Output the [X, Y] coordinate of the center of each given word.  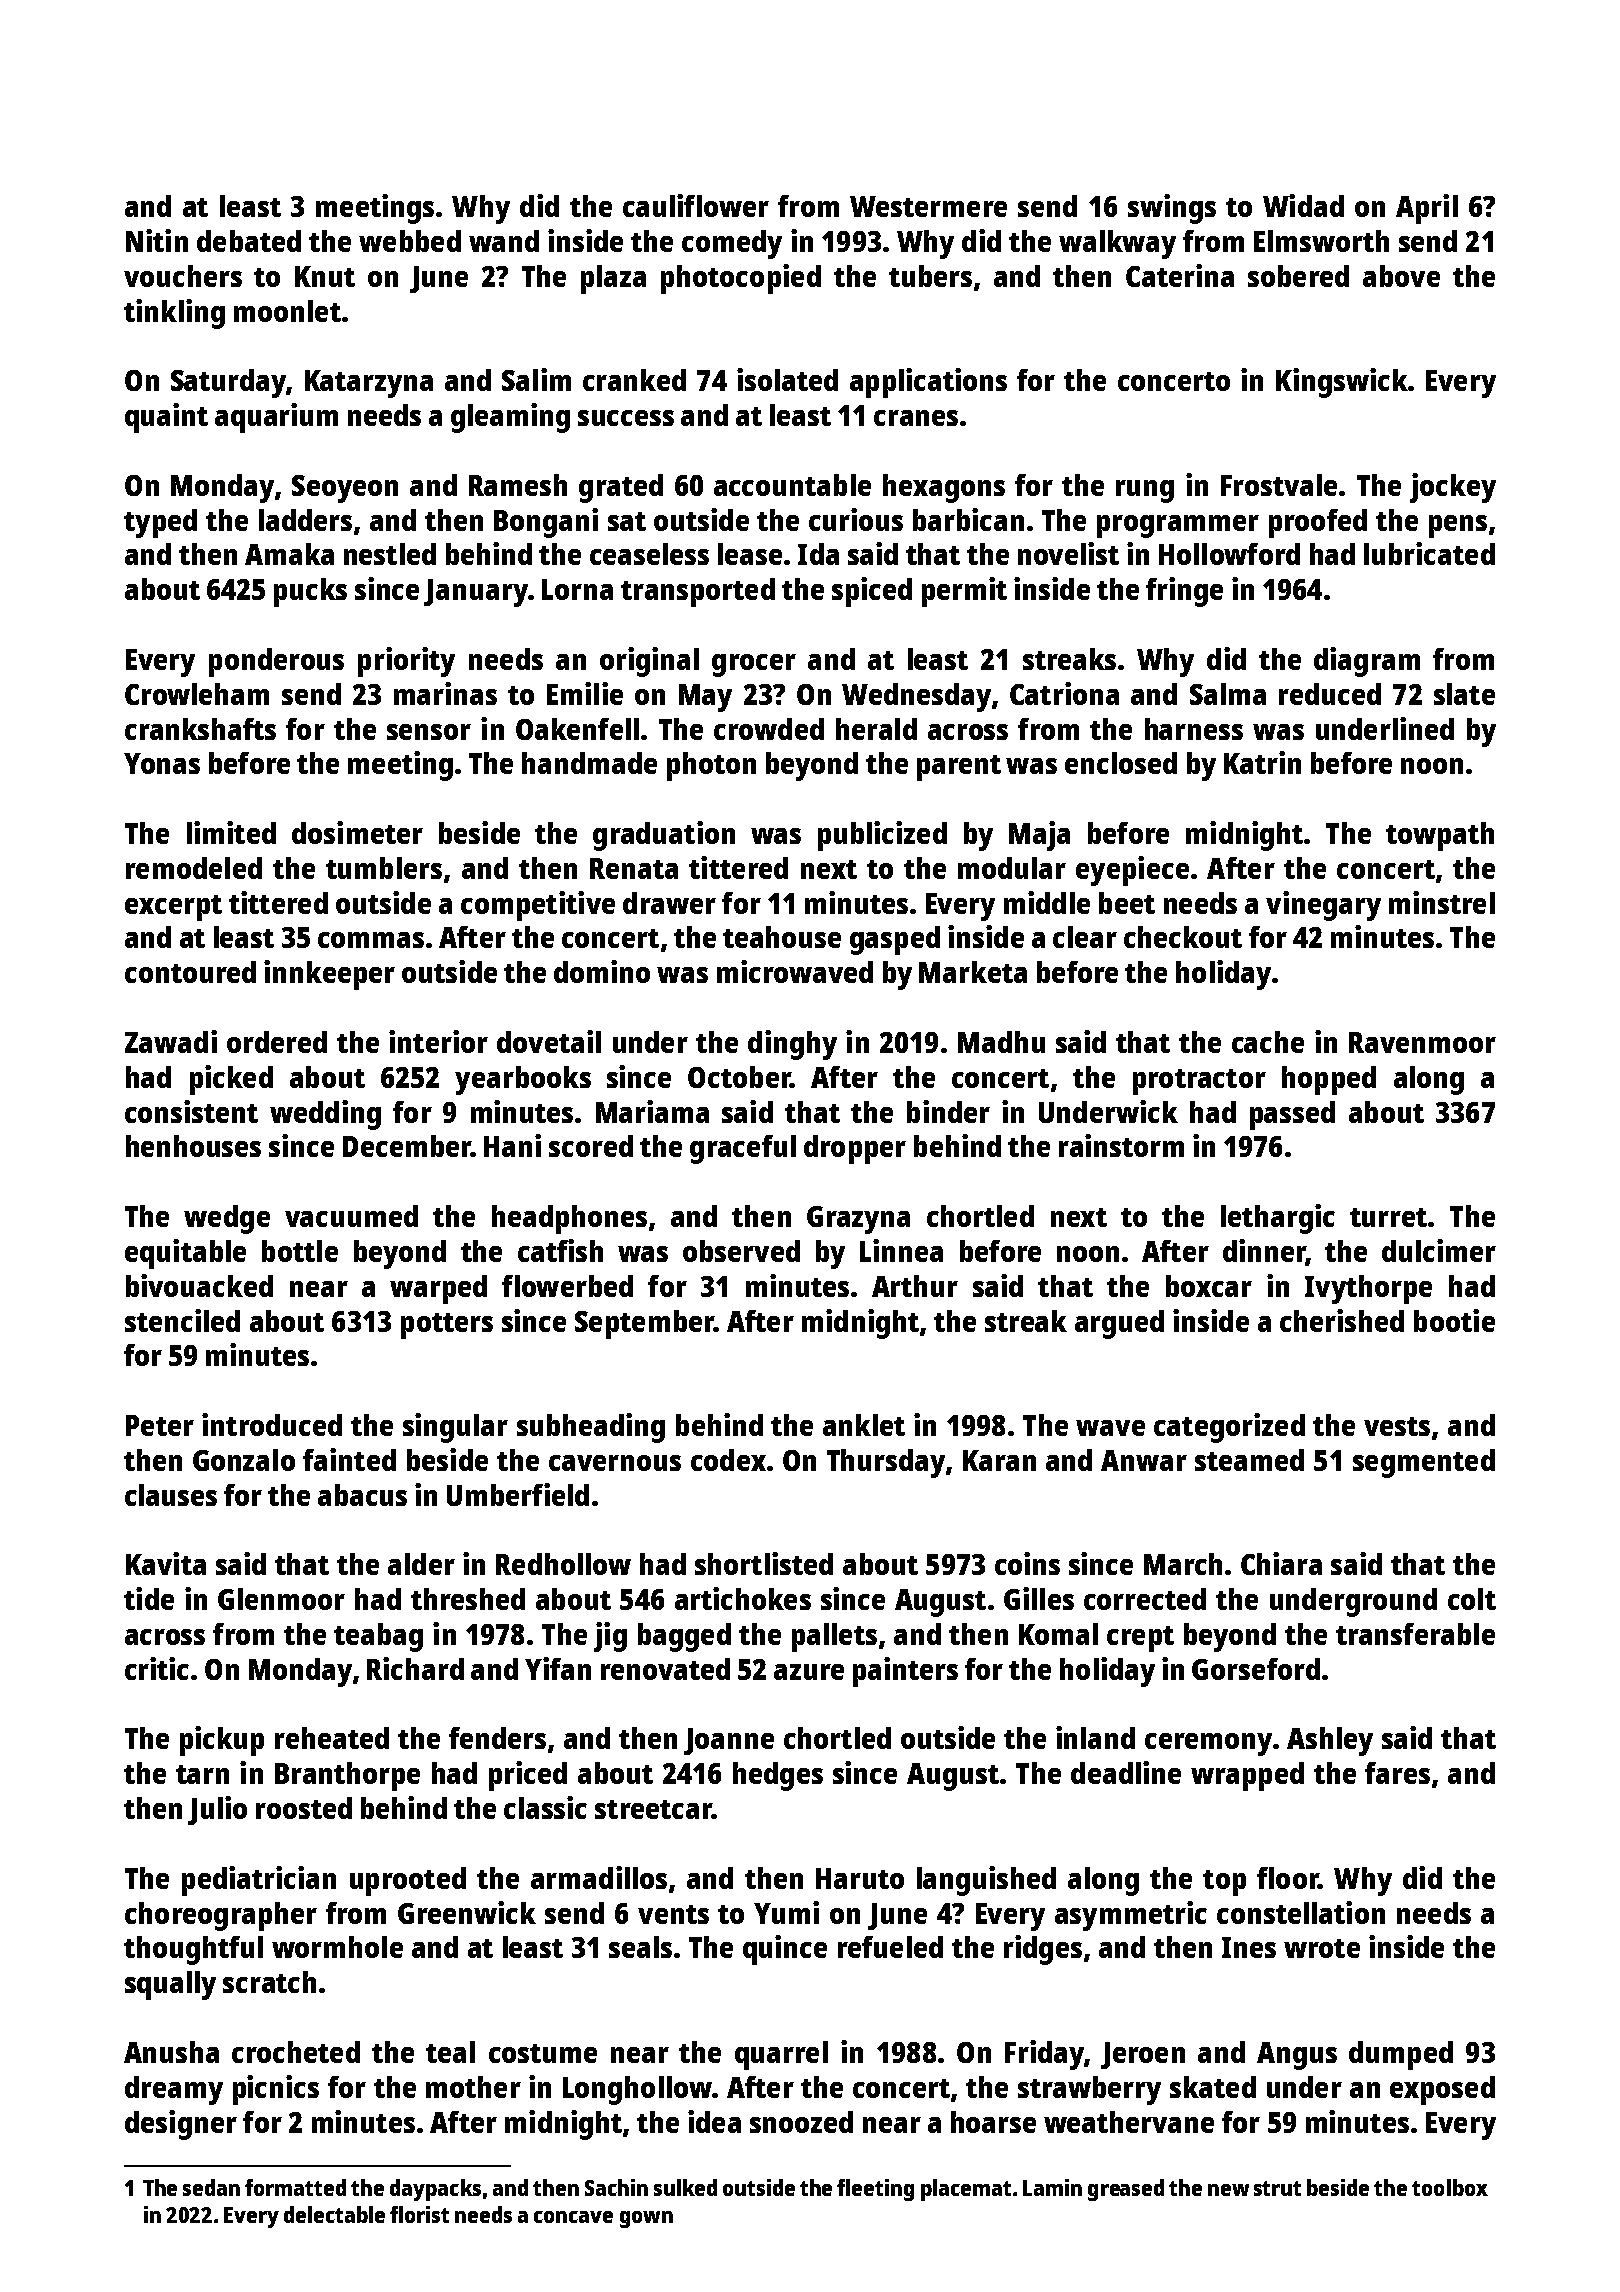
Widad [1303, 205]
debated [249, 241]
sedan [211, 2187]
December [407, 1146]
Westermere [928, 206]
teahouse [782, 937]
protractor [1199, 1082]
